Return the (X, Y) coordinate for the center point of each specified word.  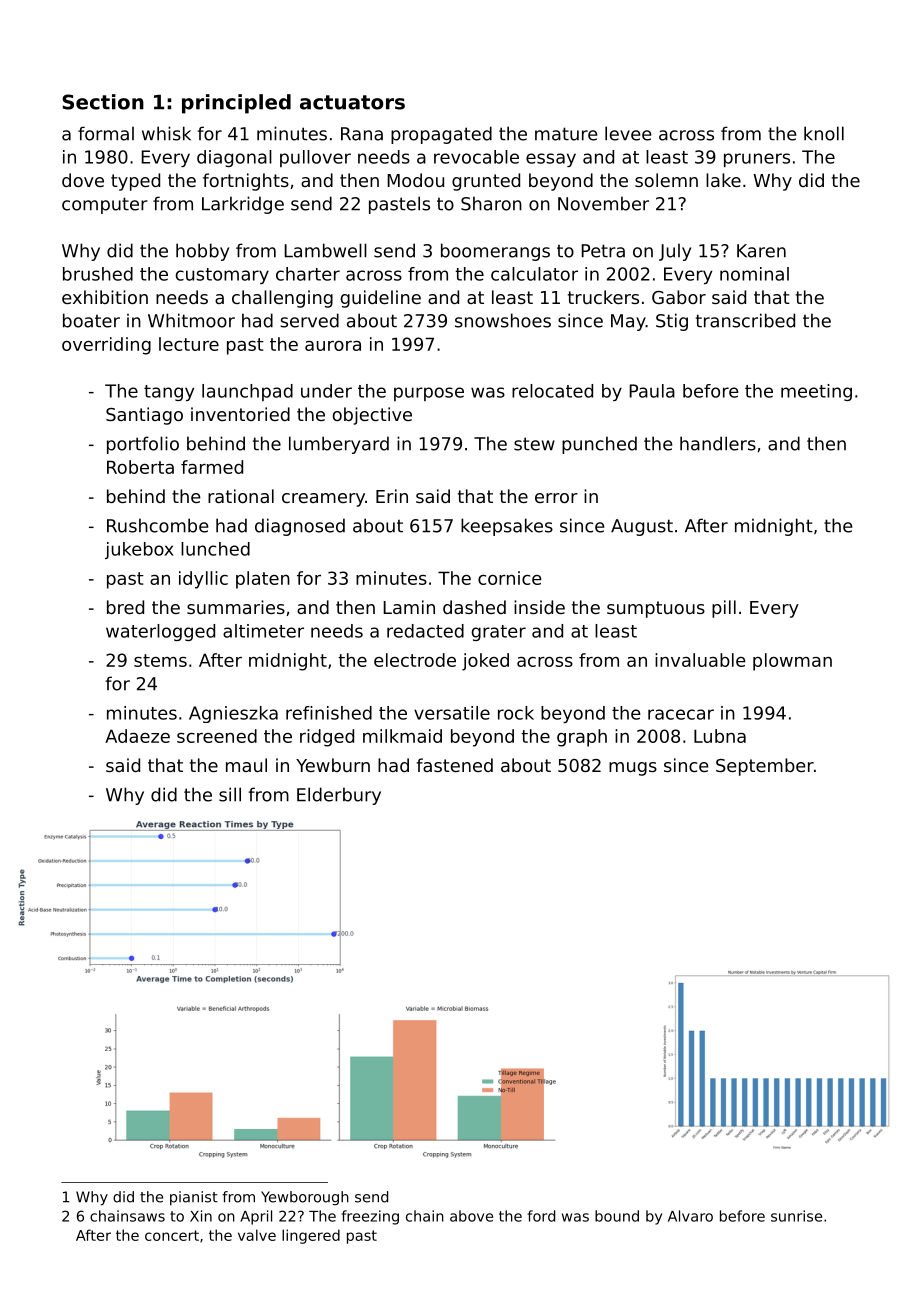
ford (541, 1216)
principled (236, 104)
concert (172, 1235)
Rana (362, 134)
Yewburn (333, 765)
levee (628, 133)
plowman (792, 662)
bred (125, 607)
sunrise (796, 1216)
